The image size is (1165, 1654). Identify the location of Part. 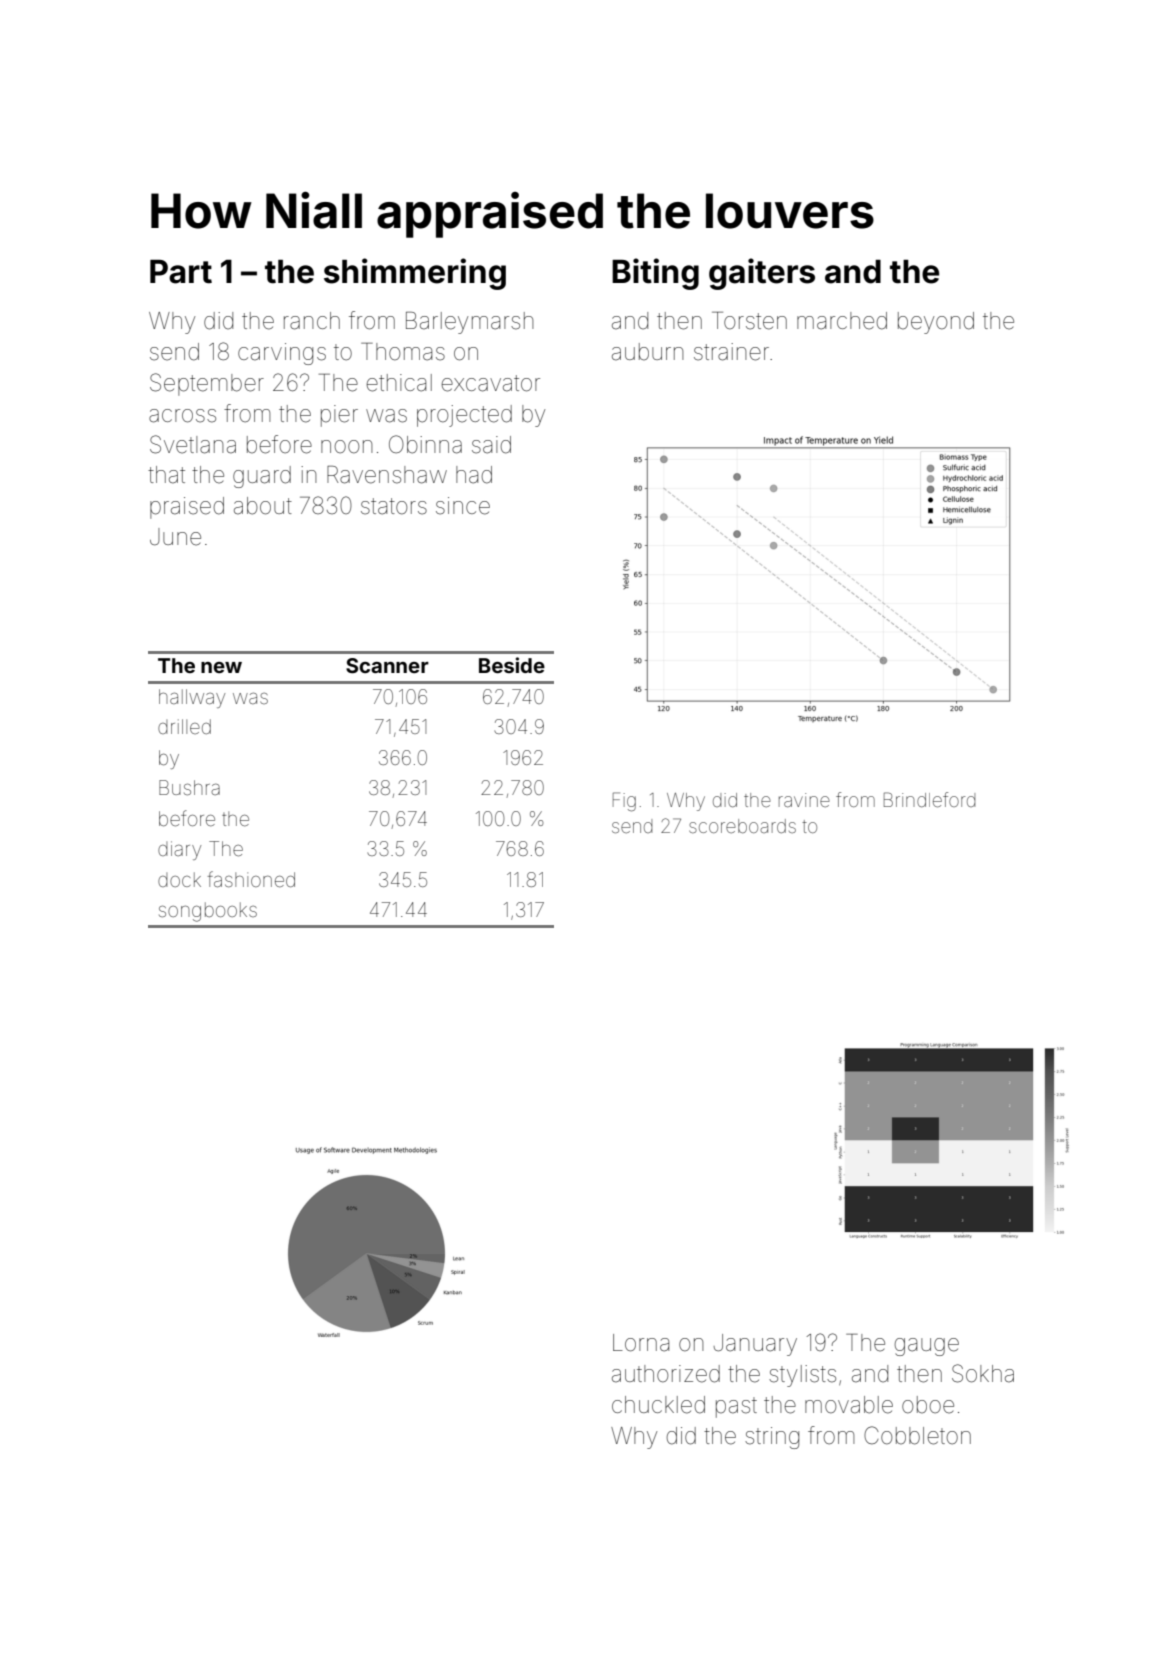
(181, 272).
